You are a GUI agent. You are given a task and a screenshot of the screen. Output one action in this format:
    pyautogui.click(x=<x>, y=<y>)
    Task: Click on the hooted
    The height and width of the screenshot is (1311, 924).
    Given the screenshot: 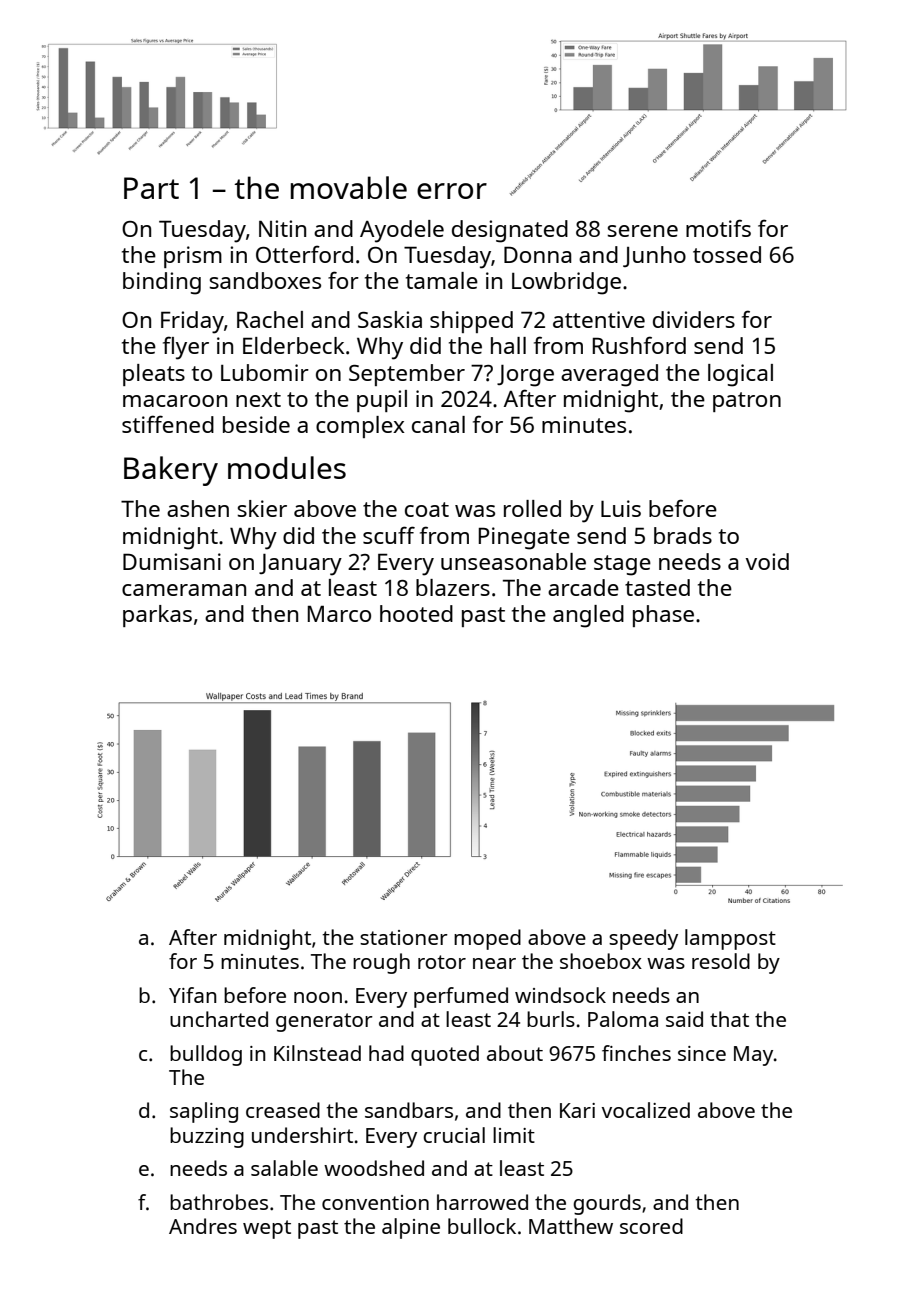 What is the action you would take?
    pyautogui.click(x=416, y=613)
